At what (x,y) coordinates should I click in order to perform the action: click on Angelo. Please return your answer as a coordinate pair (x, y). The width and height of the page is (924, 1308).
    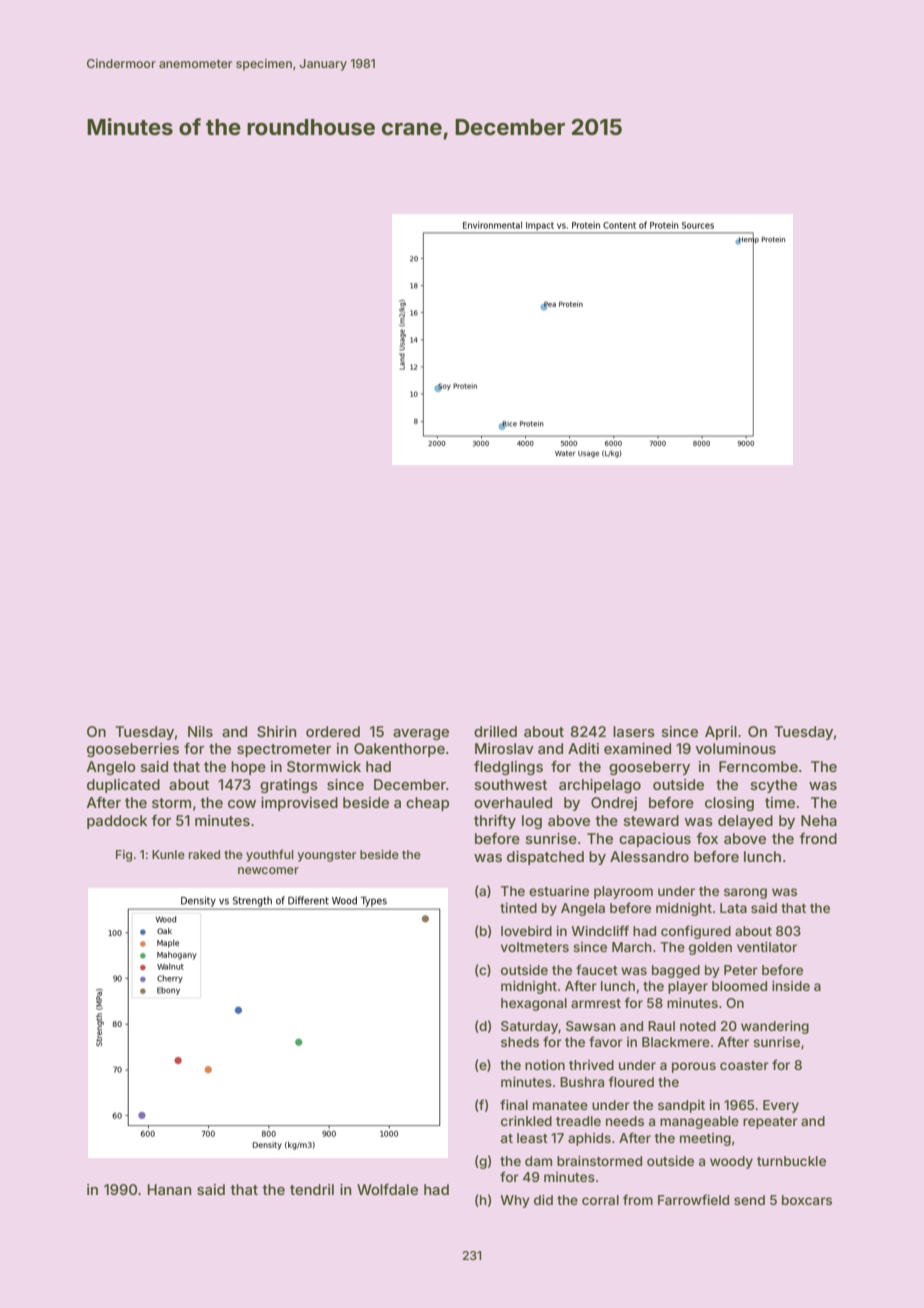
    Looking at the image, I should click on (111, 768).
